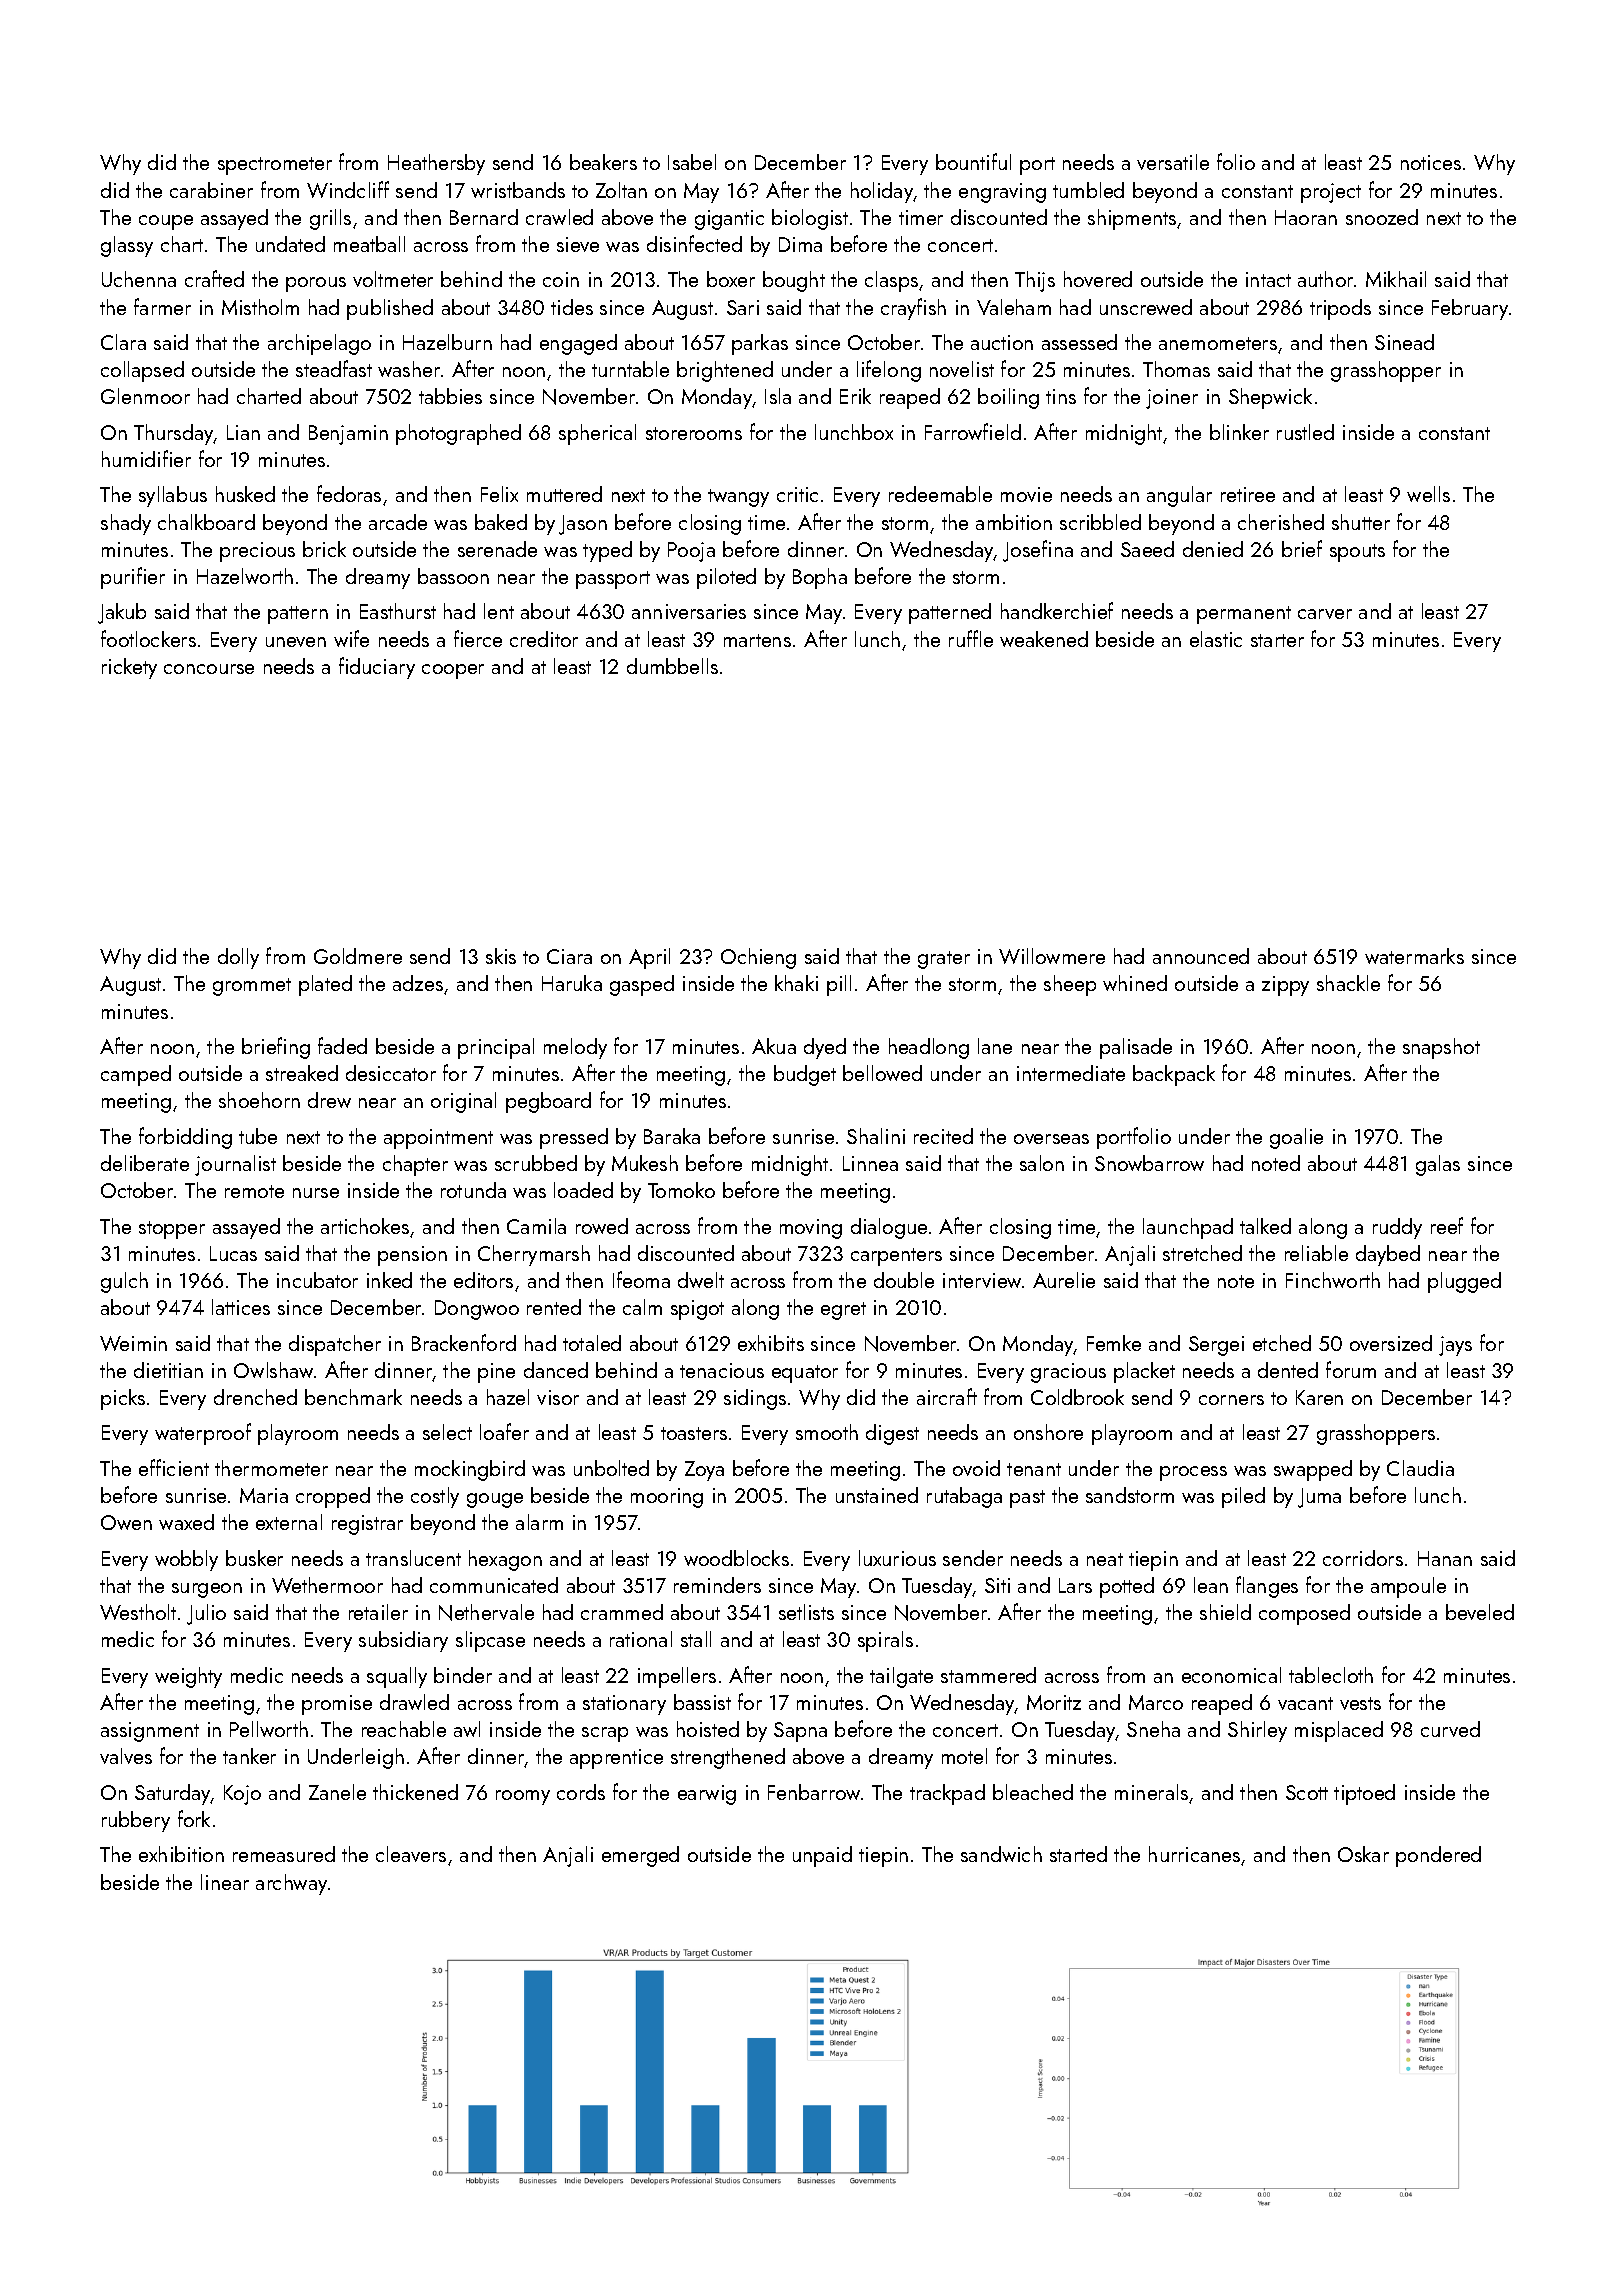 The height and width of the document is (2292, 1620). Describe the element at coordinates (1351, 1369) in the document. I see `forum` at that location.
